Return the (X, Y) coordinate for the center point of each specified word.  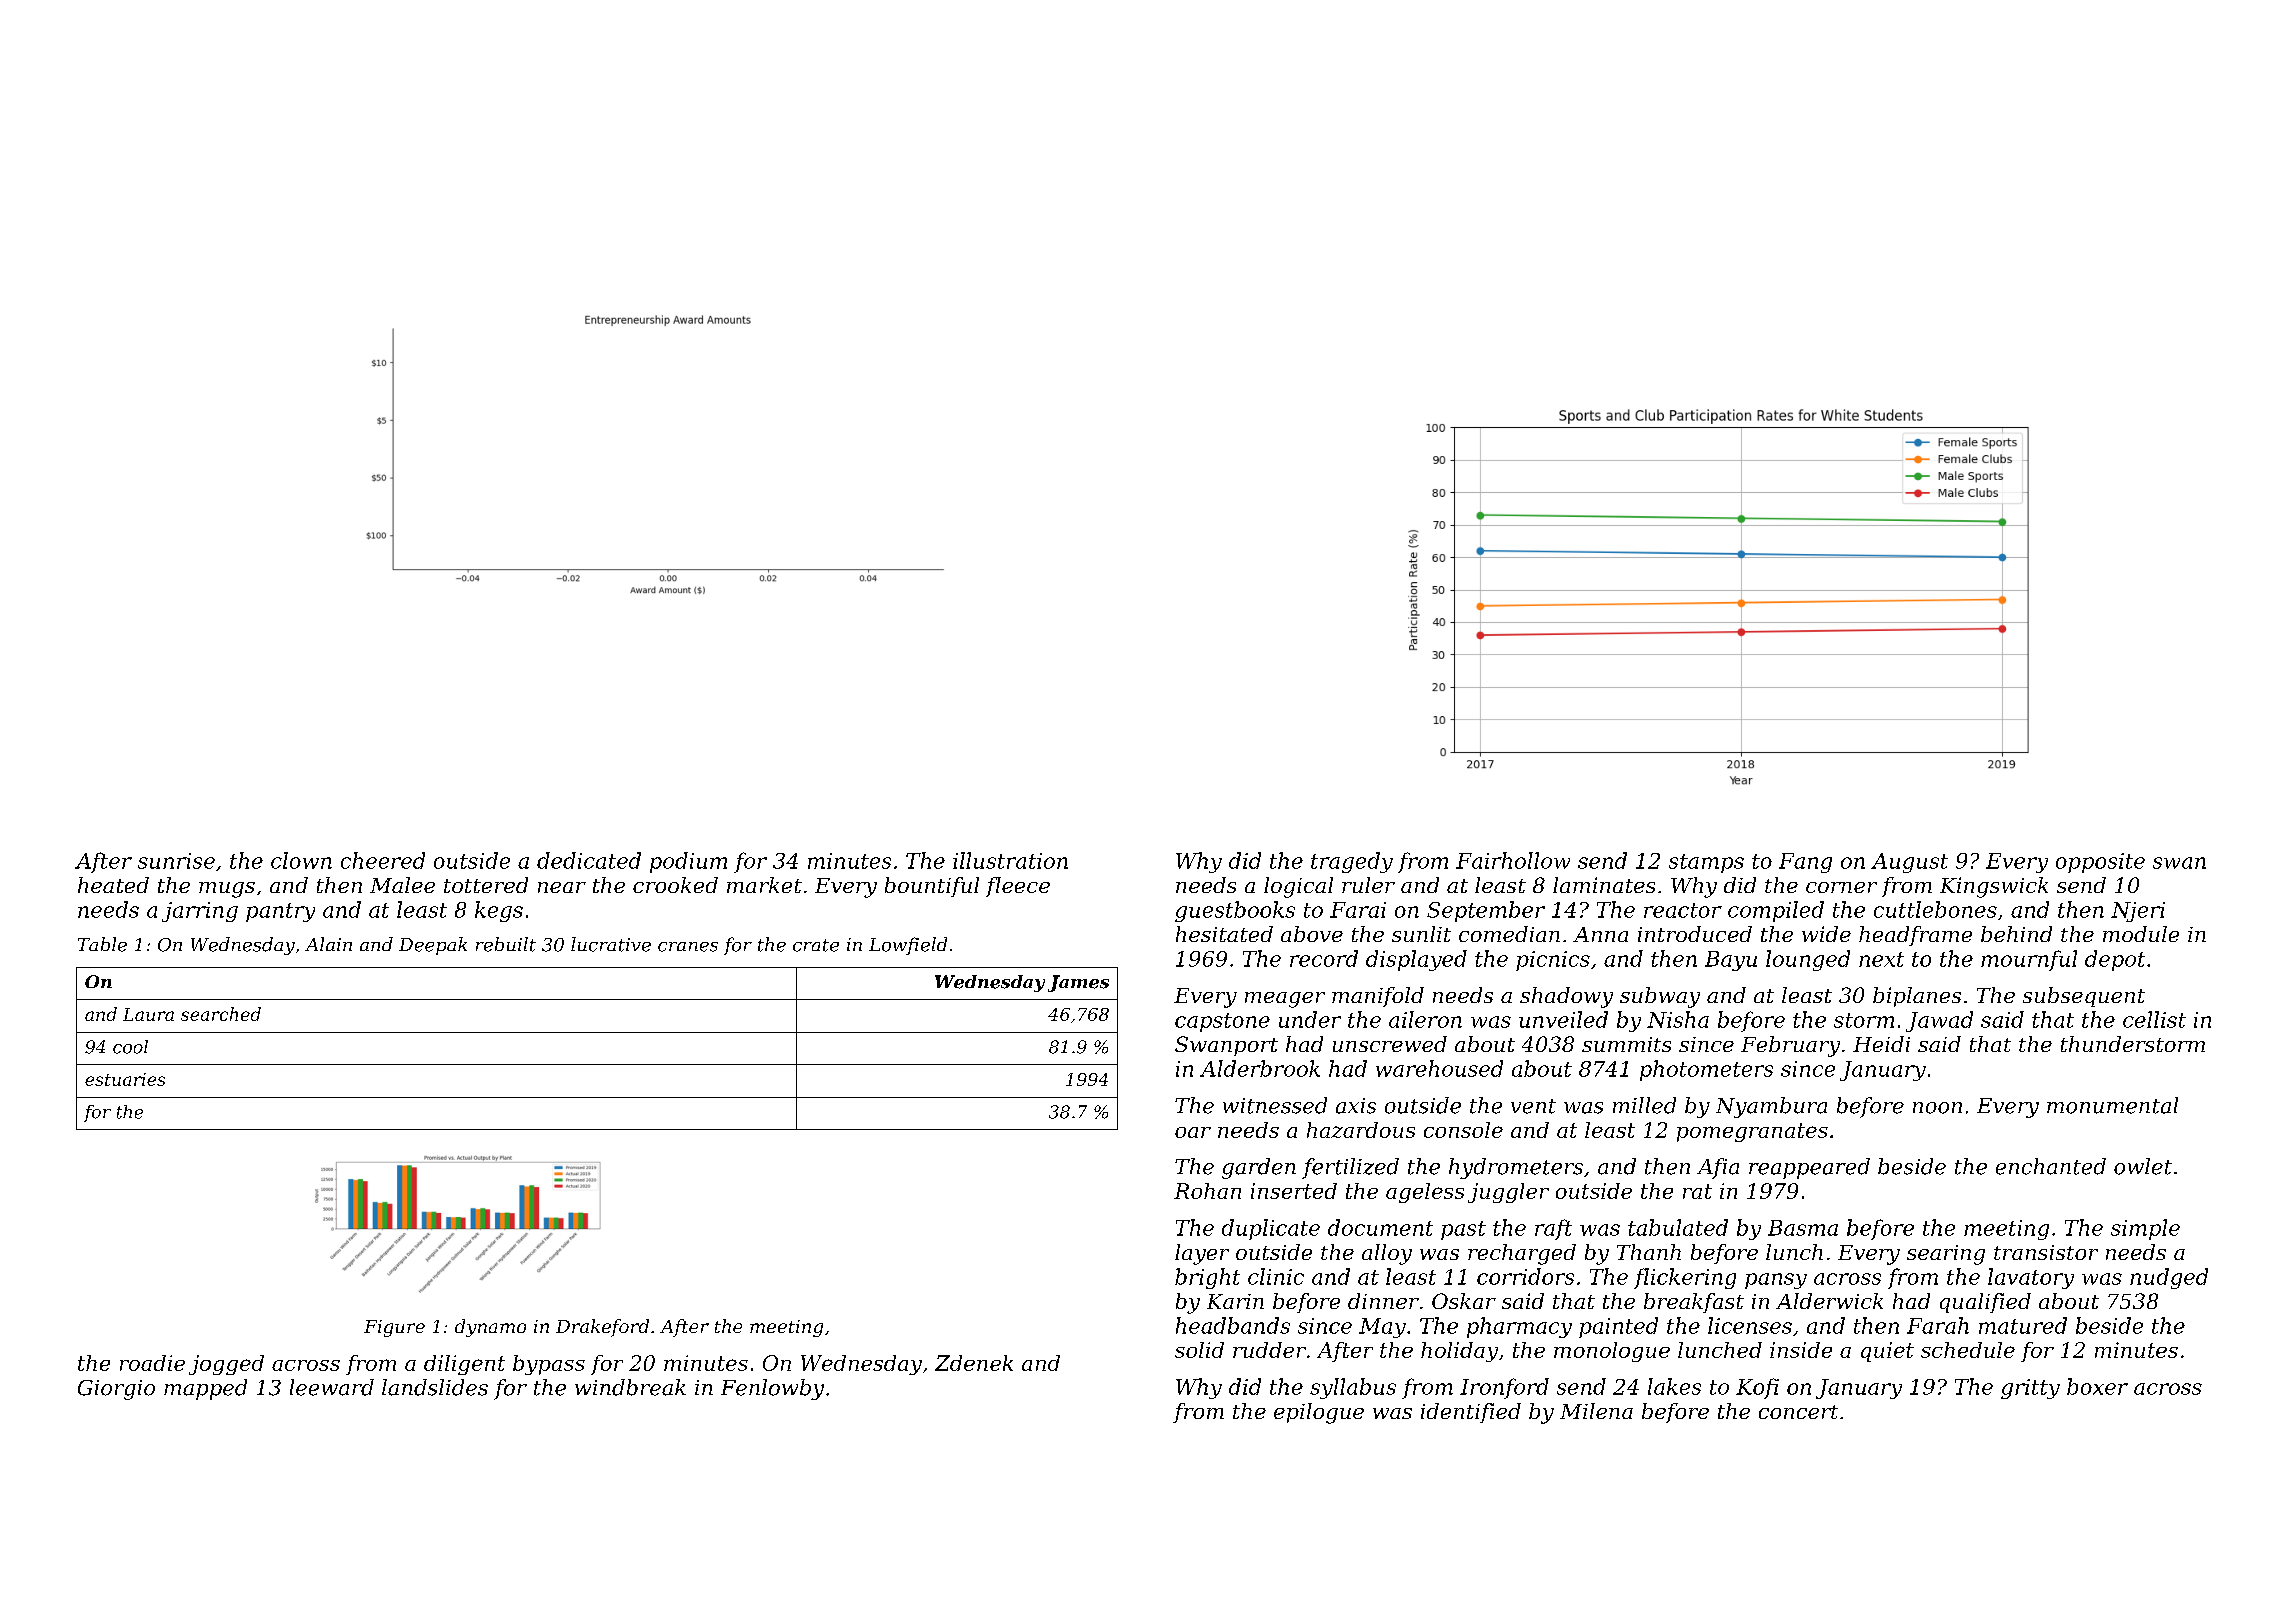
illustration (1010, 860)
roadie (152, 1363)
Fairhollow (1513, 860)
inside (1801, 1350)
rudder (1269, 1350)
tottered (486, 885)
